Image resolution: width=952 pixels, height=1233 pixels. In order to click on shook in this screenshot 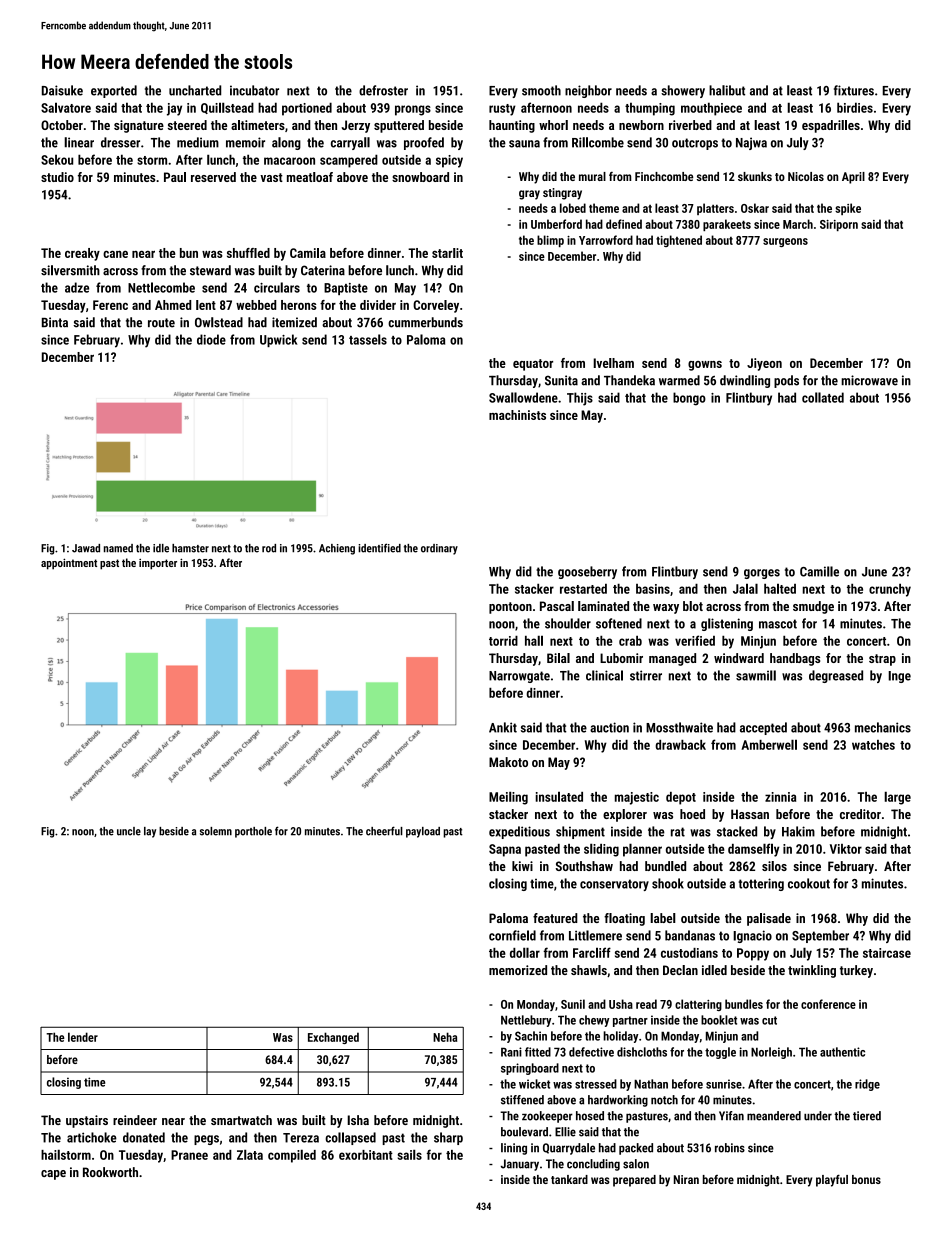, I will do `click(668, 883)`.
